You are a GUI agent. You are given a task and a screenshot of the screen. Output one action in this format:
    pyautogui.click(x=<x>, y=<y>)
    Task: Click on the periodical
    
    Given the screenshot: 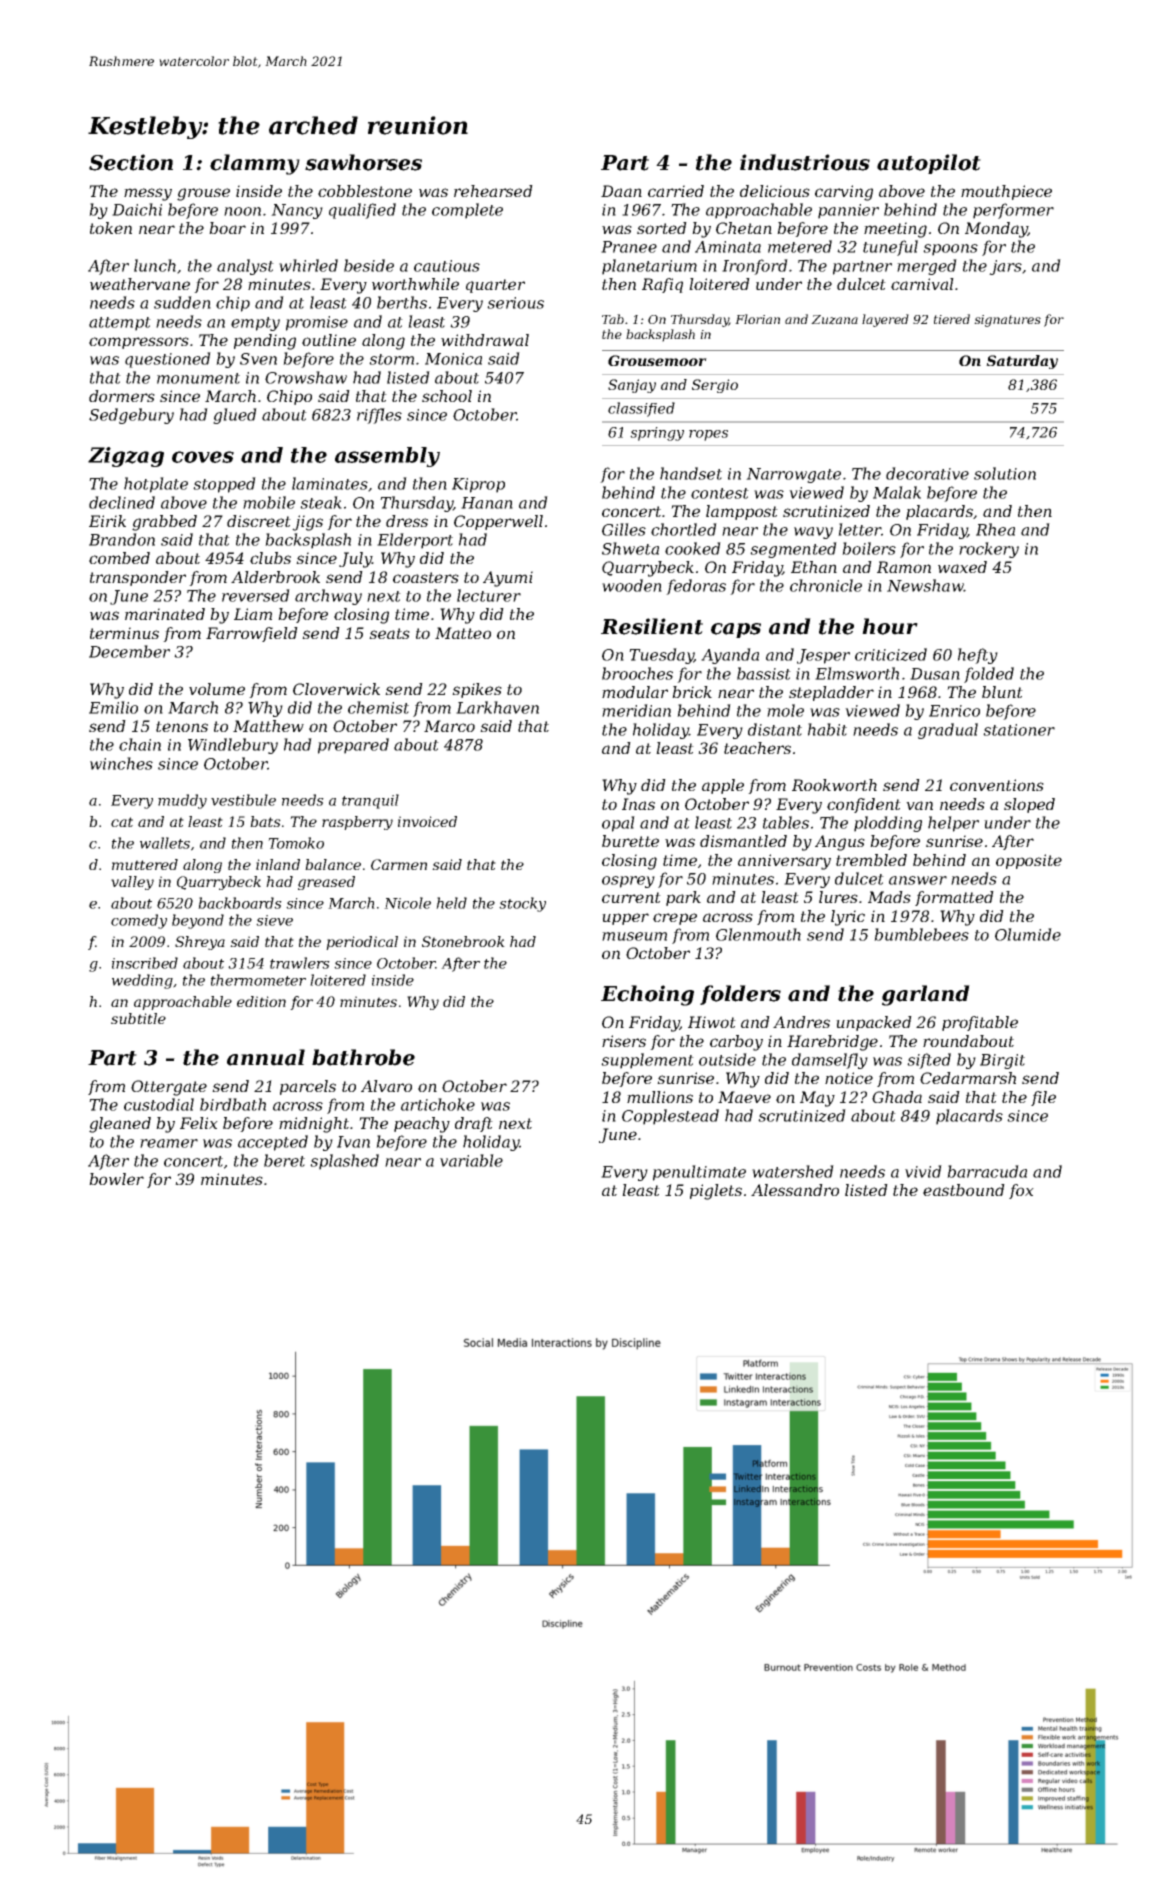 What is the action you would take?
    pyautogui.click(x=362, y=943)
